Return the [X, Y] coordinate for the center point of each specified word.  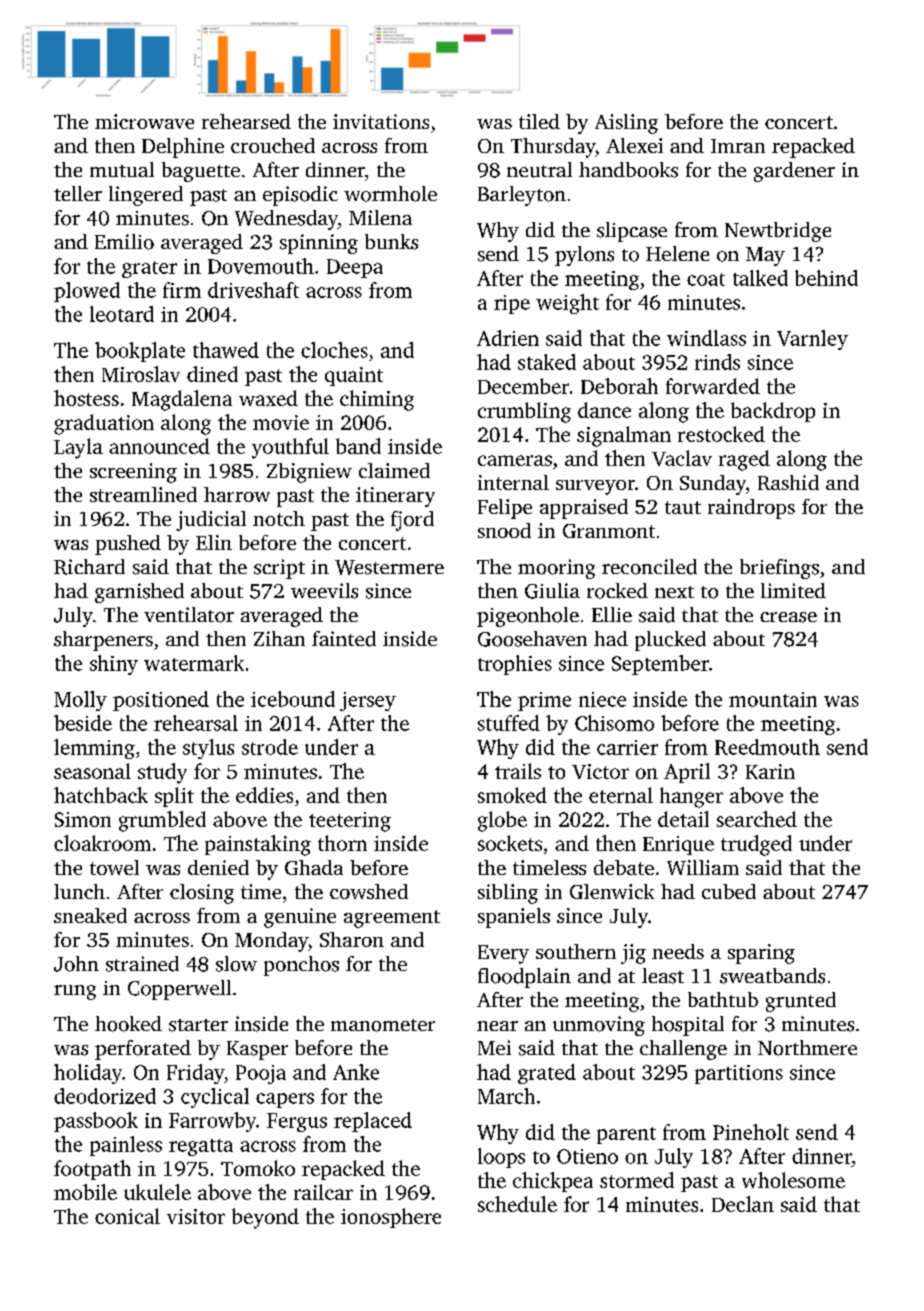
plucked [670, 641]
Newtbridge [778, 232]
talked [760, 278]
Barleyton [522, 196]
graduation [104, 424]
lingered [146, 196]
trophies [515, 665]
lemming [94, 749]
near [497, 1026]
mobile [85, 1192]
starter [198, 1025]
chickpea [553, 1182]
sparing [761, 954]
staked [547, 362]
